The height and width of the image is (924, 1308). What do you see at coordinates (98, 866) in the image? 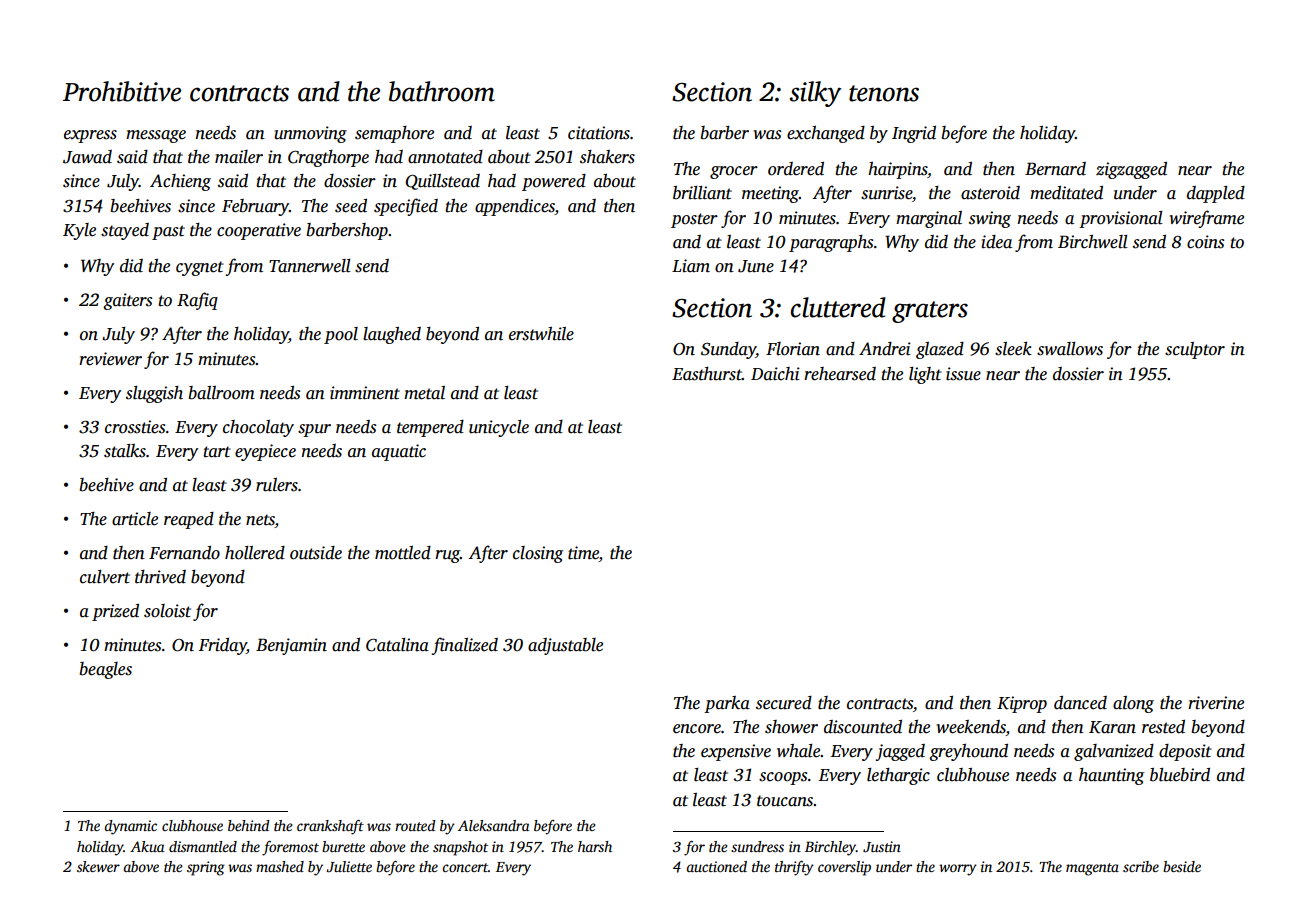
I see `skewer` at bounding box center [98, 866].
